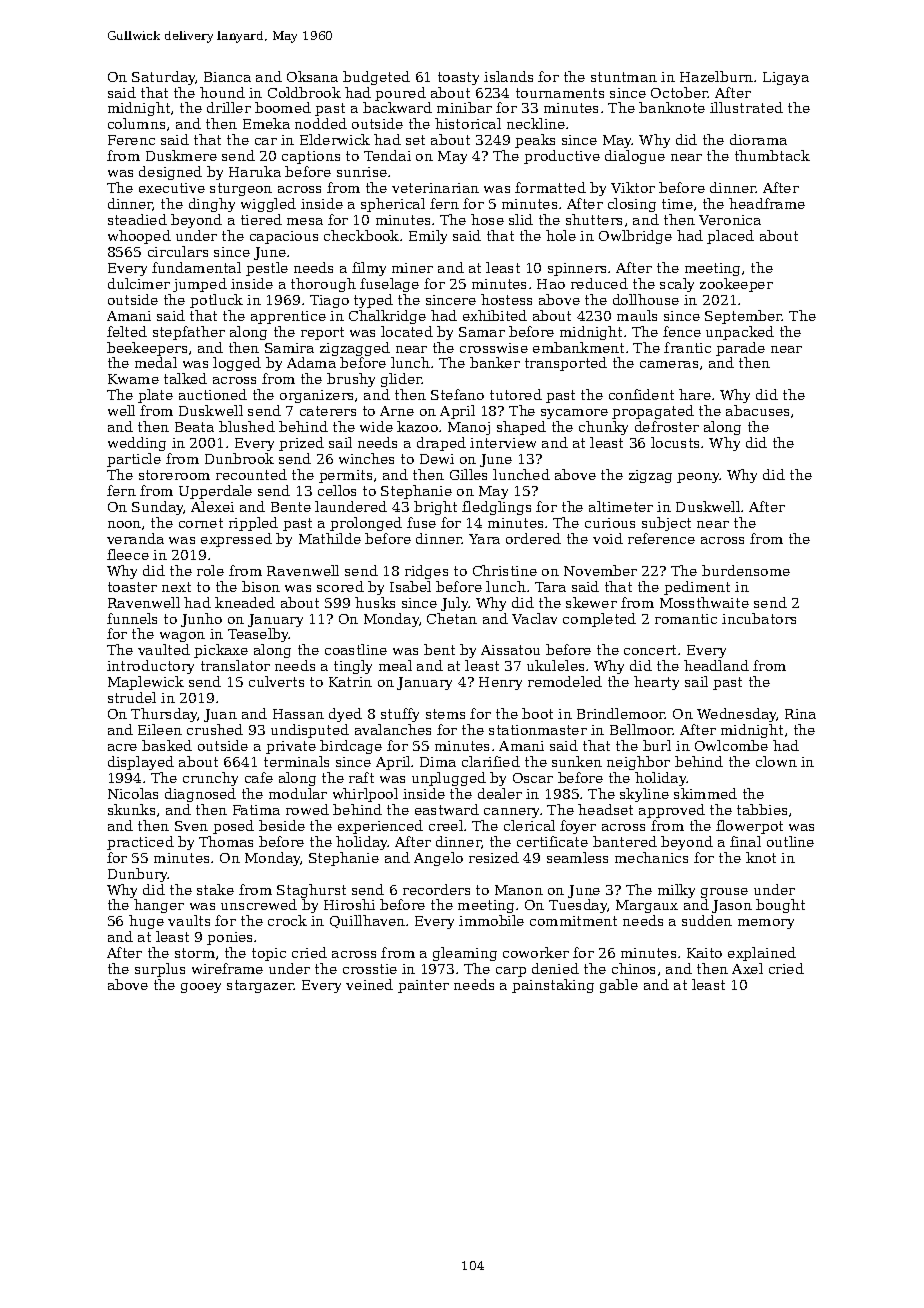 Image resolution: width=924 pixels, height=1308 pixels. What do you see at coordinates (745, 841) in the screenshot?
I see `final` at bounding box center [745, 841].
